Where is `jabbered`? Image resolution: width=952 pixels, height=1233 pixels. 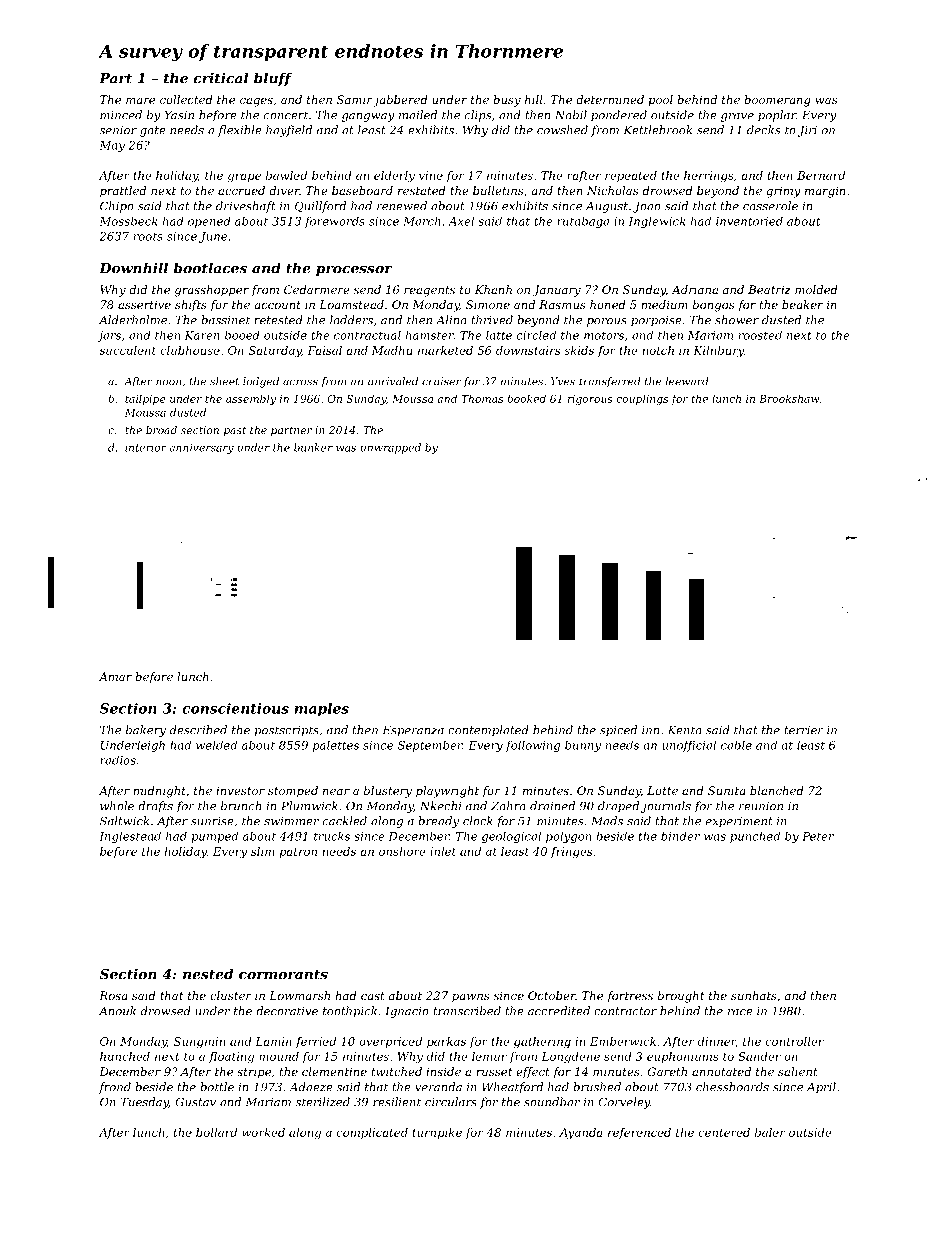
jabbered is located at coordinates (400, 101).
